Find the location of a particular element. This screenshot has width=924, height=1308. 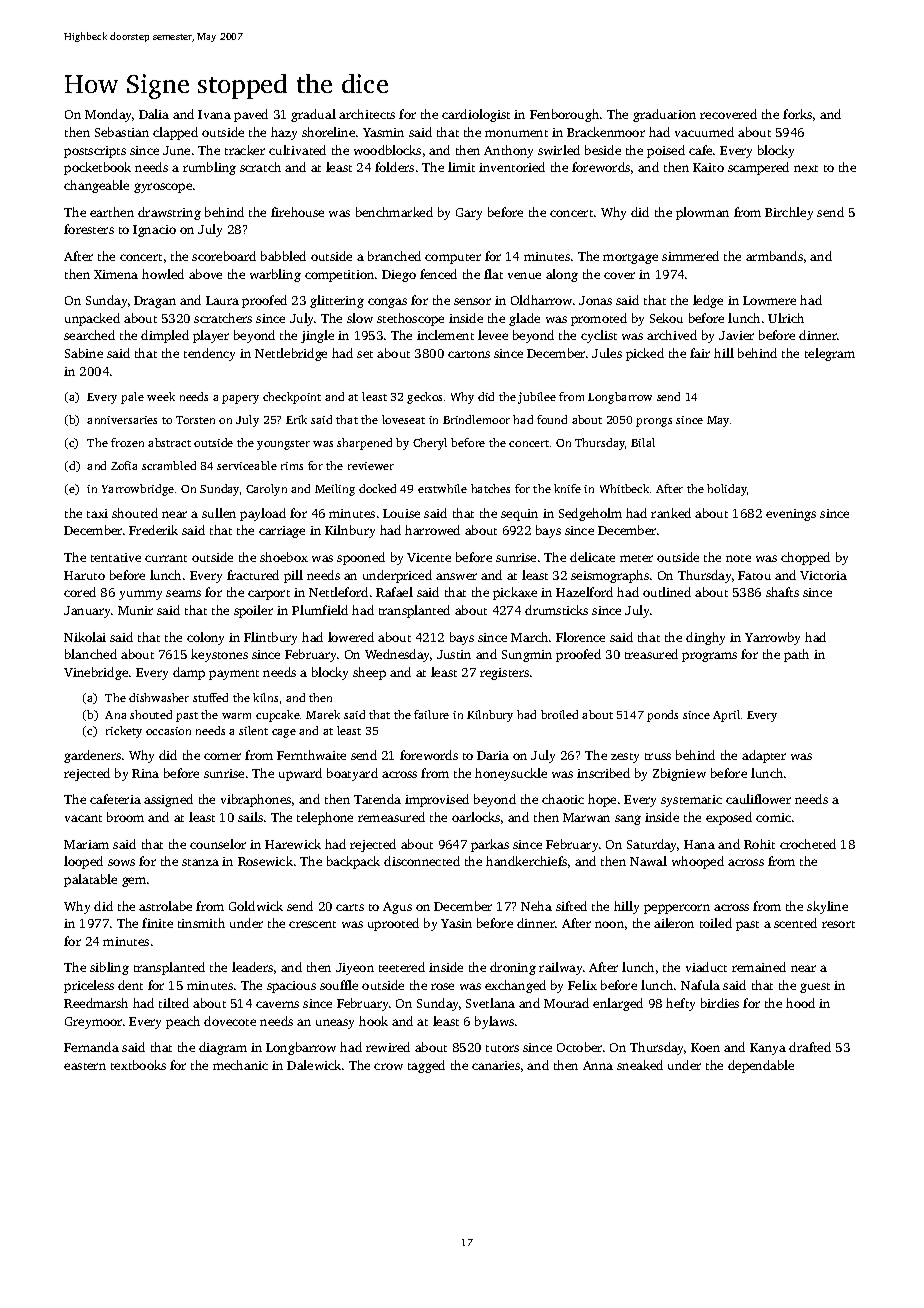

chaotic is located at coordinates (563, 799).
